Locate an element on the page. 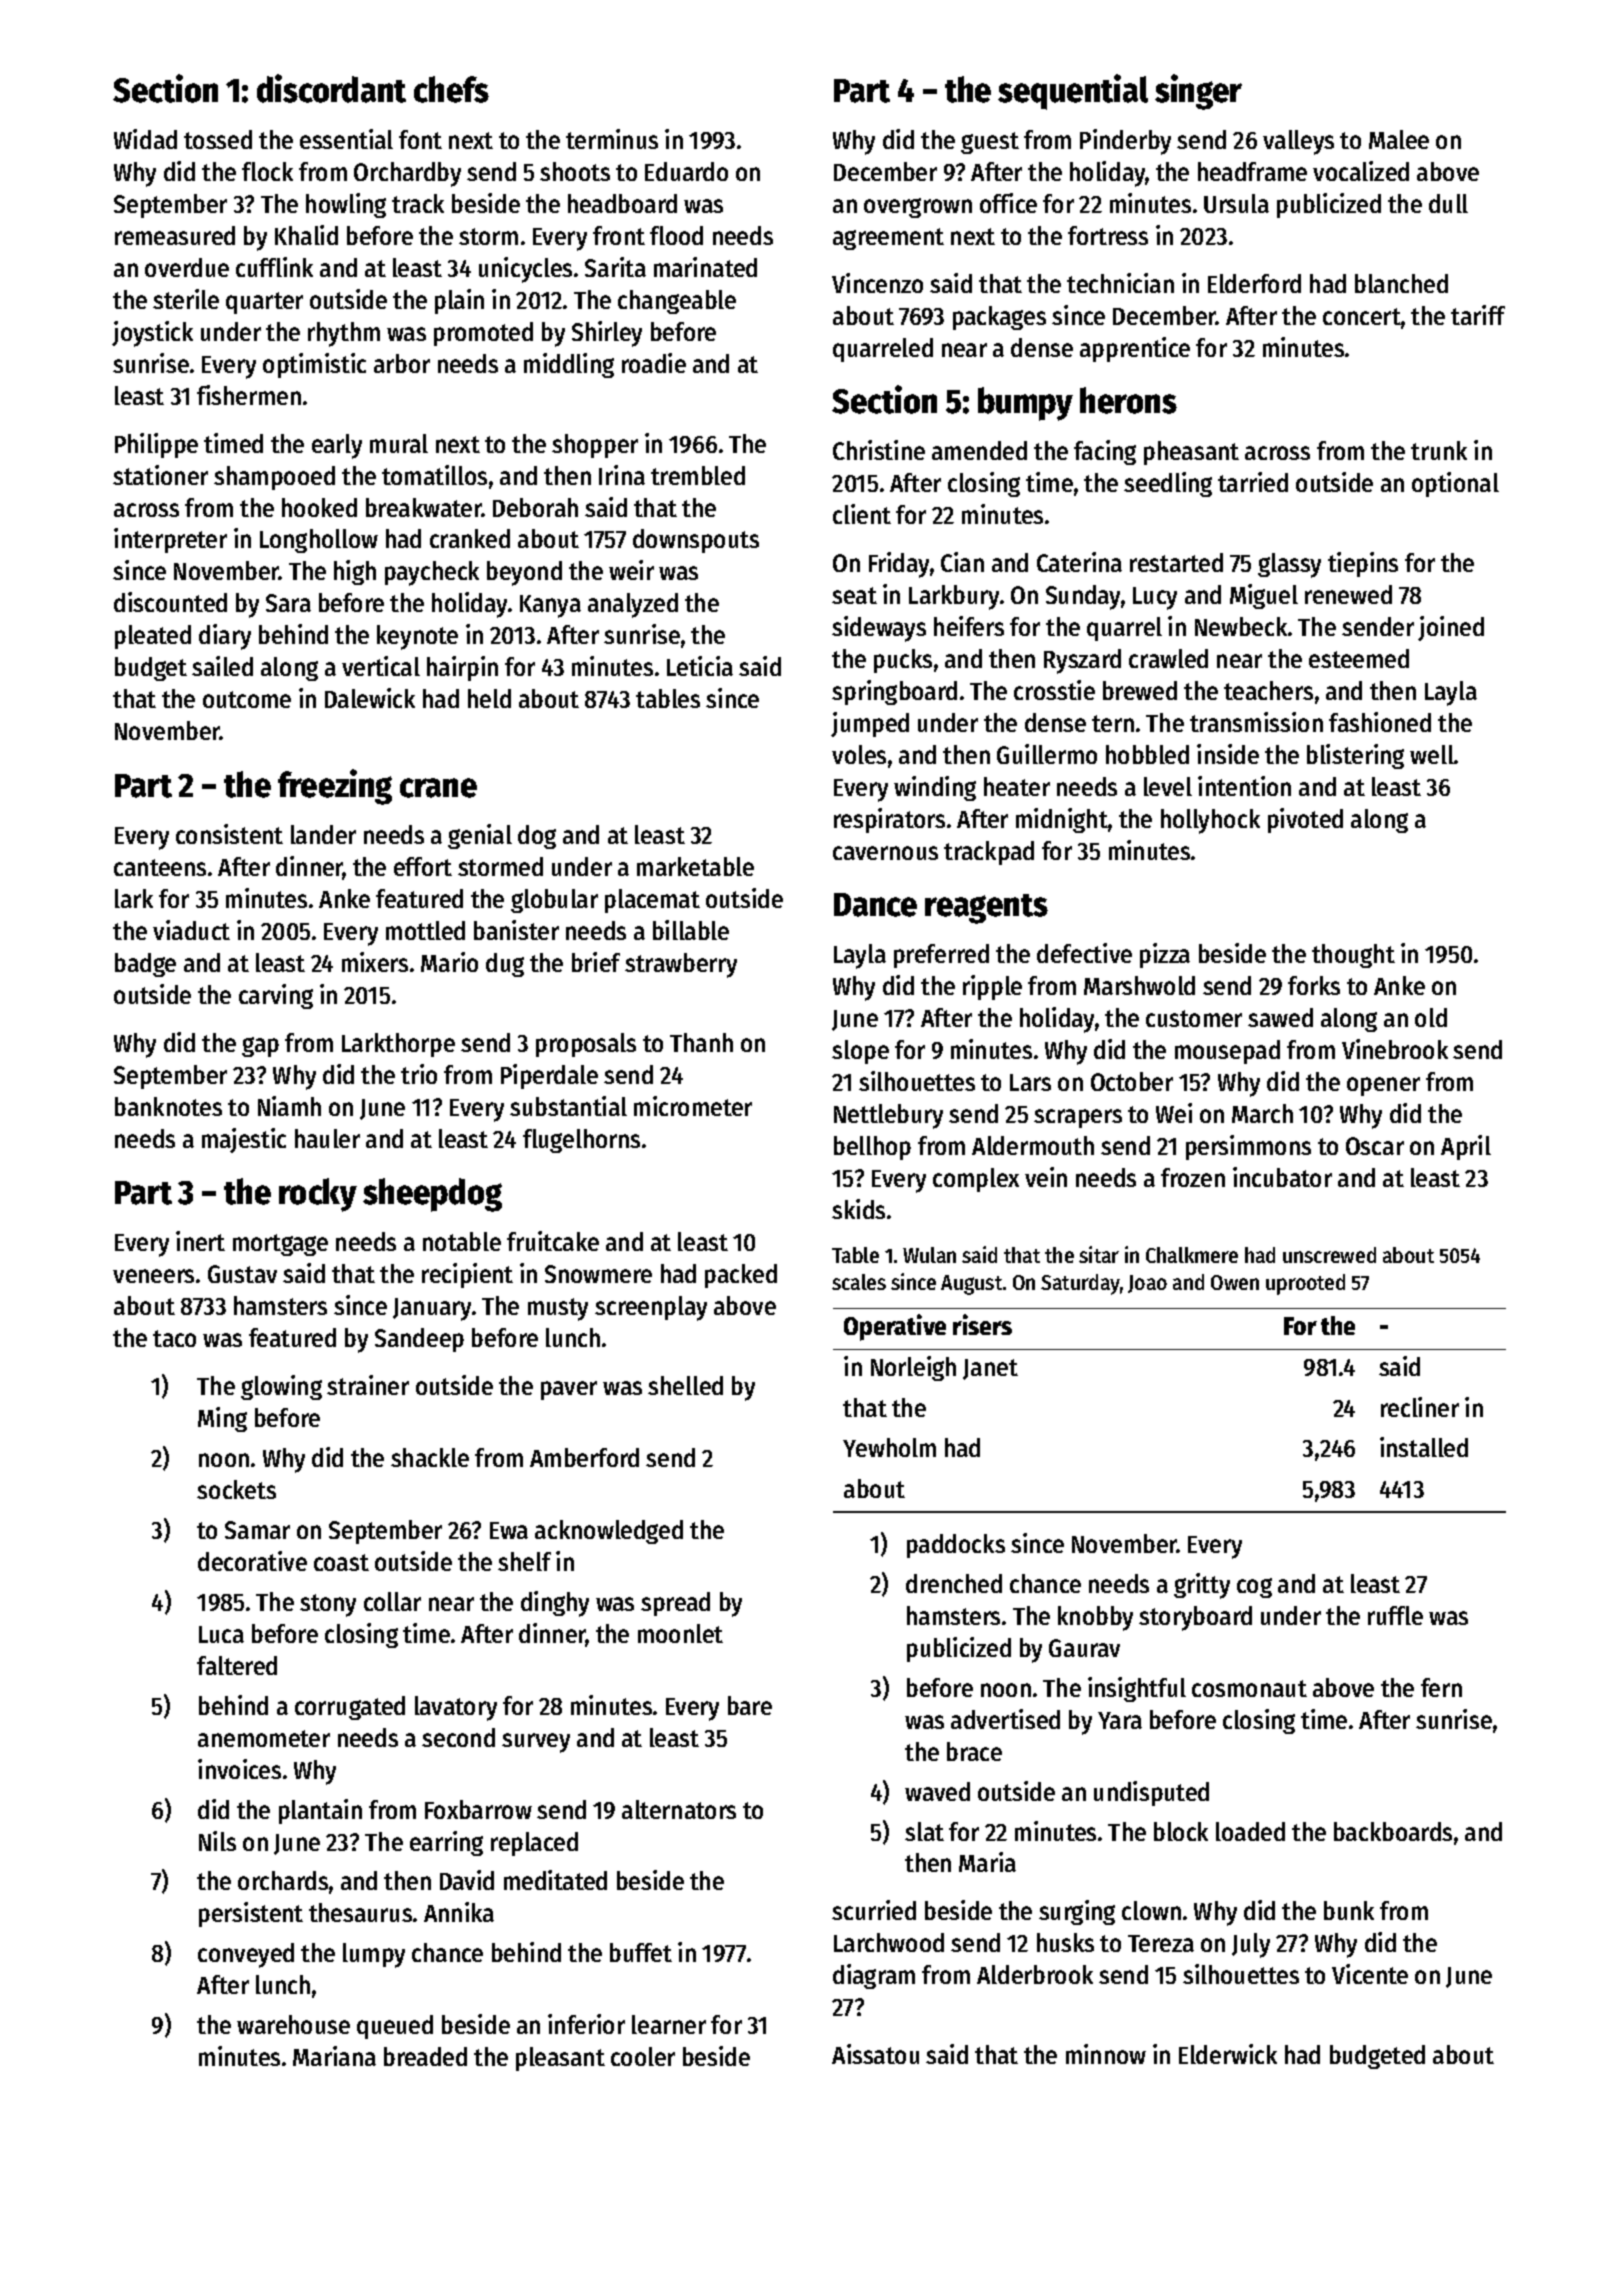 Image resolution: width=1620 pixels, height=2292 pixels. Widad is located at coordinates (145, 139).
